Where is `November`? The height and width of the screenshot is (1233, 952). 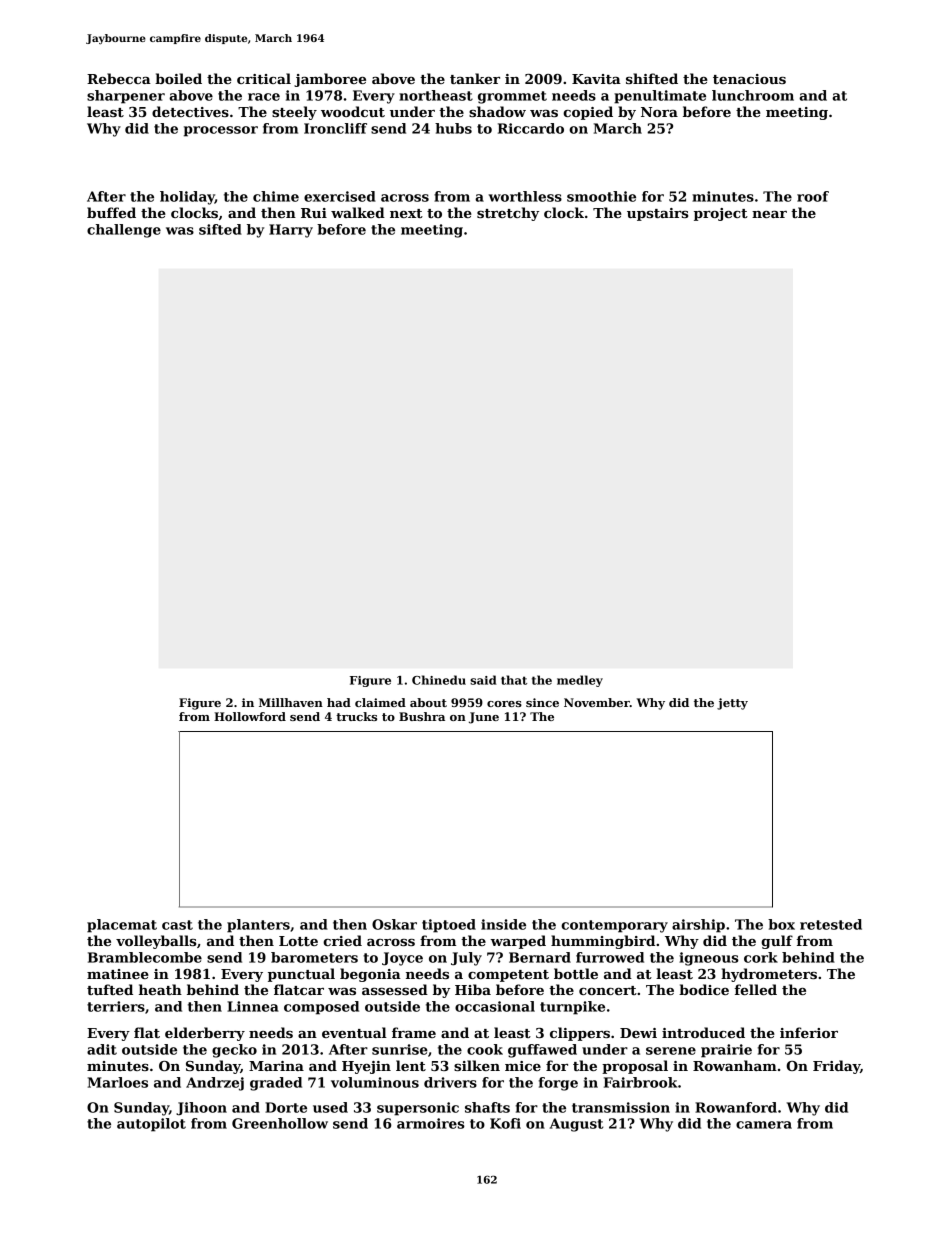
November is located at coordinates (597, 702).
